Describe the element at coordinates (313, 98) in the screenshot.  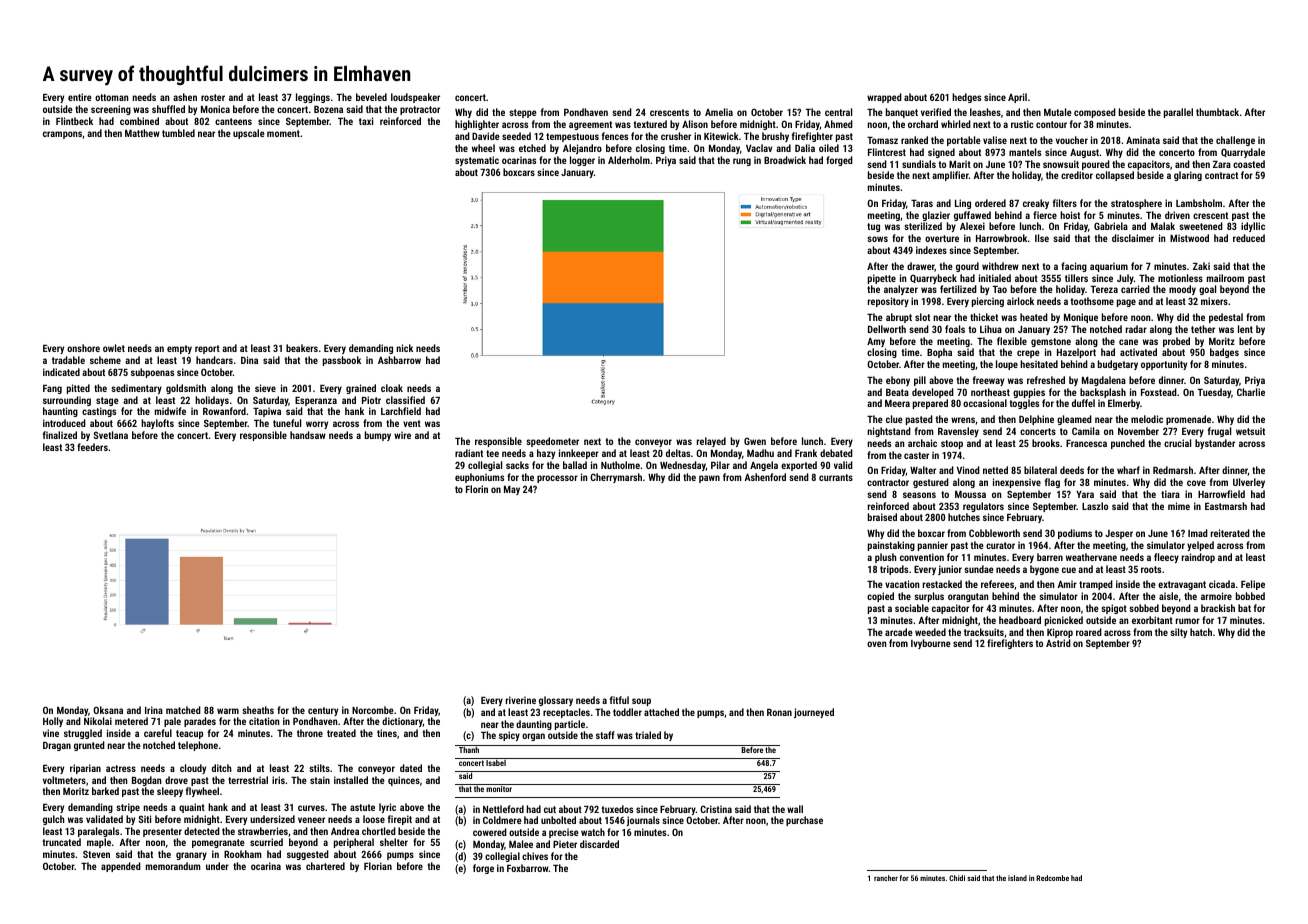
I see `leggings` at that location.
